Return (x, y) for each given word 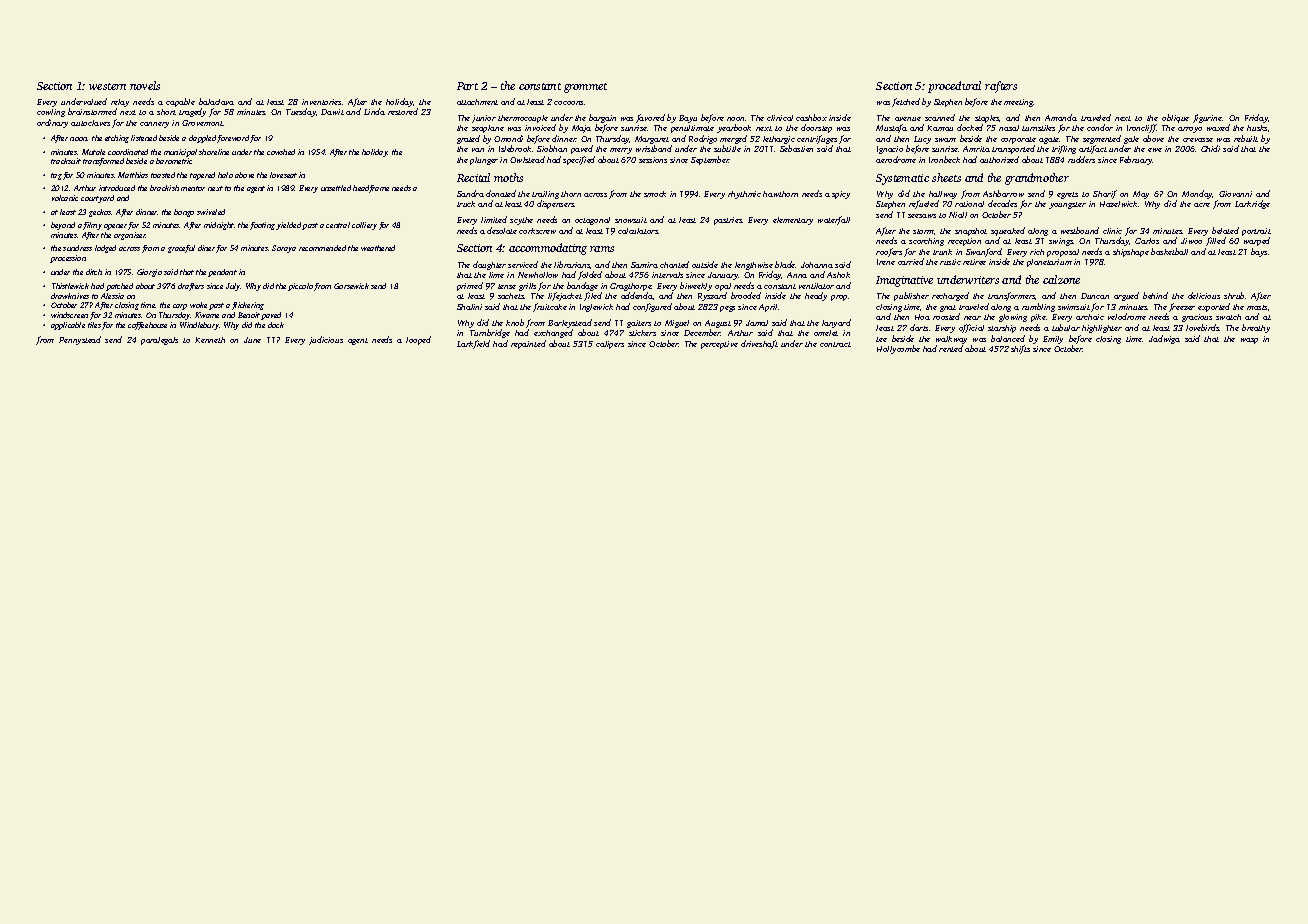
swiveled (211, 212)
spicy (841, 195)
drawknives (70, 296)
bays (1259, 252)
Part (467, 86)
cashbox (811, 117)
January (723, 276)
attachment (477, 102)
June (252, 340)
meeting (1019, 103)
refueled (924, 204)
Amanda (1061, 117)
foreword (233, 139)
